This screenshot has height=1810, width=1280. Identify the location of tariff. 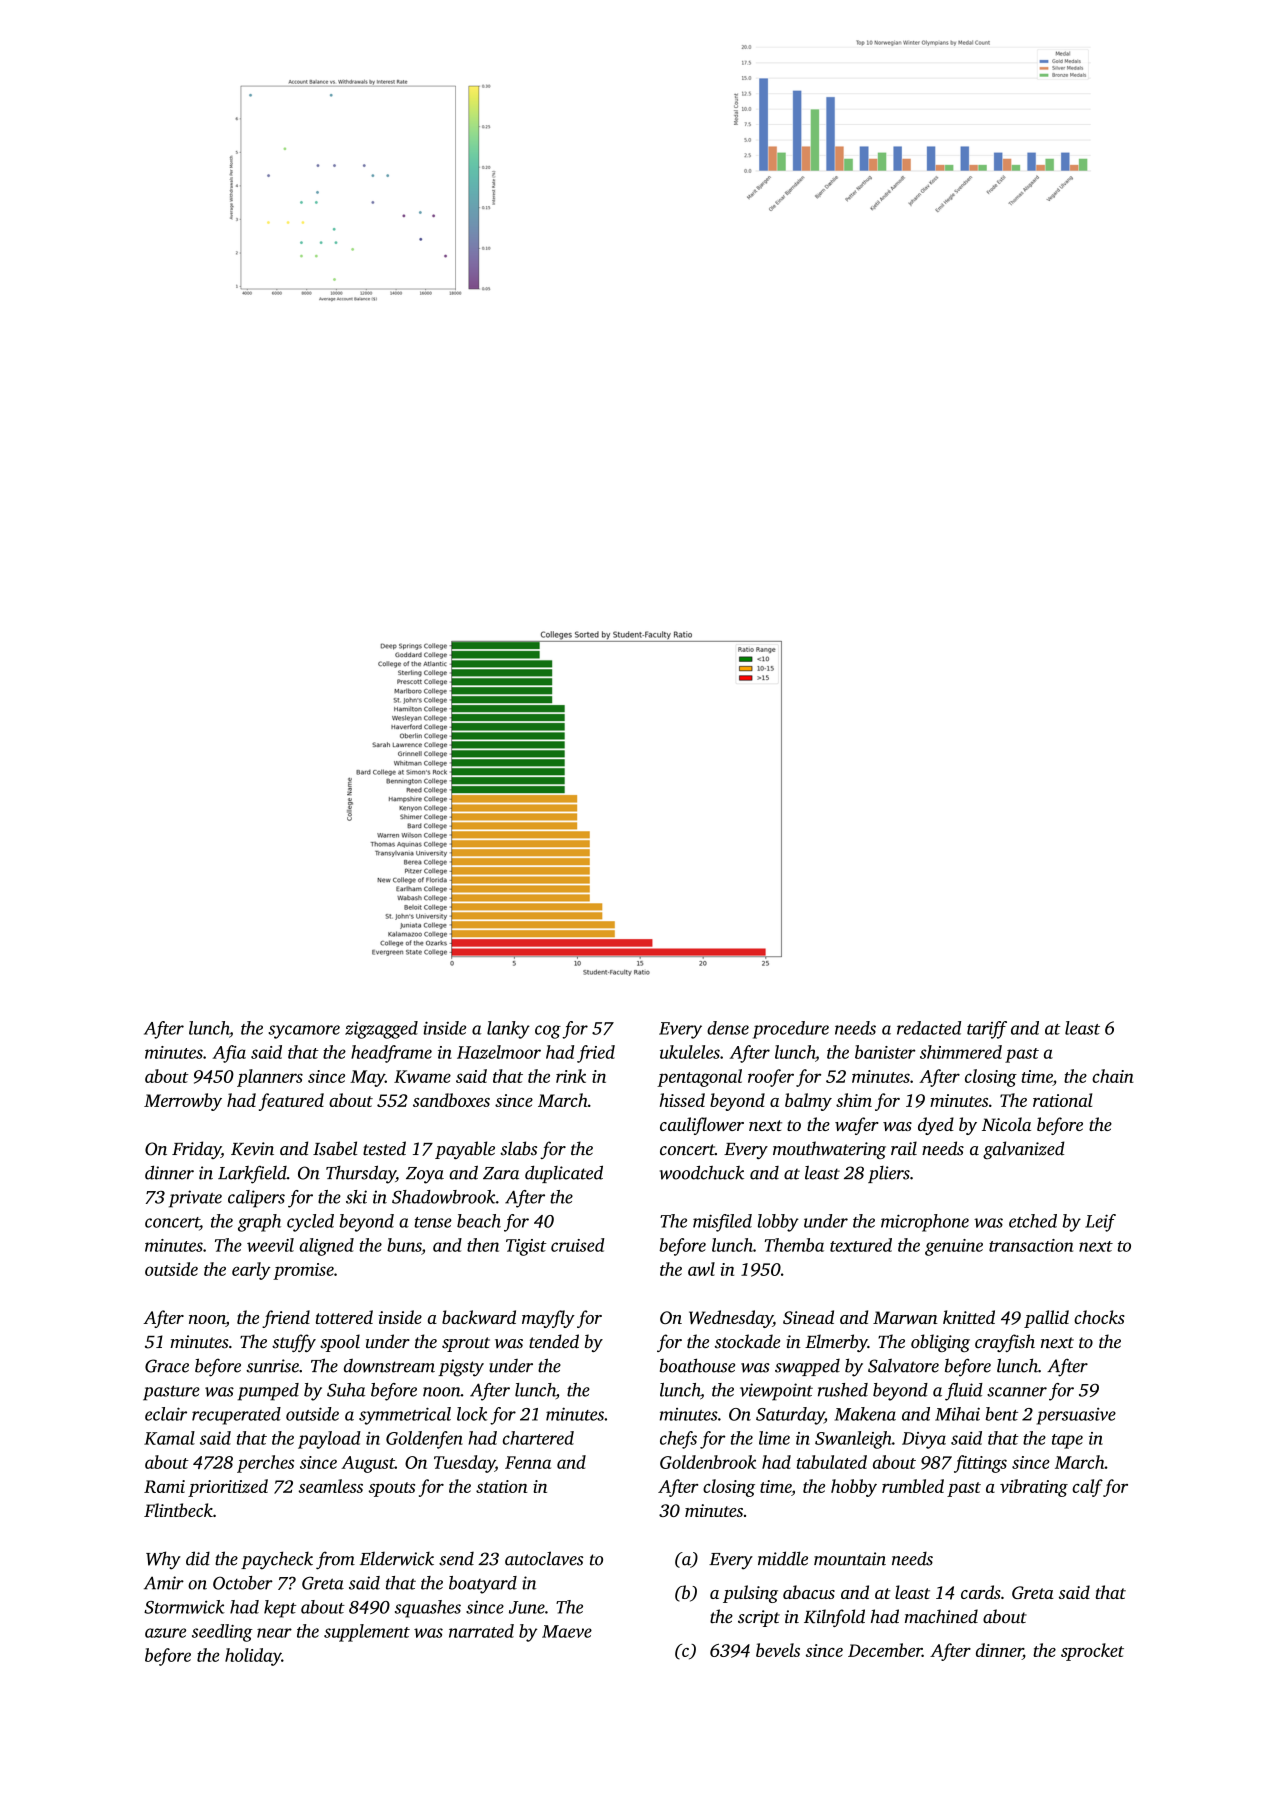
(987, 1030).
